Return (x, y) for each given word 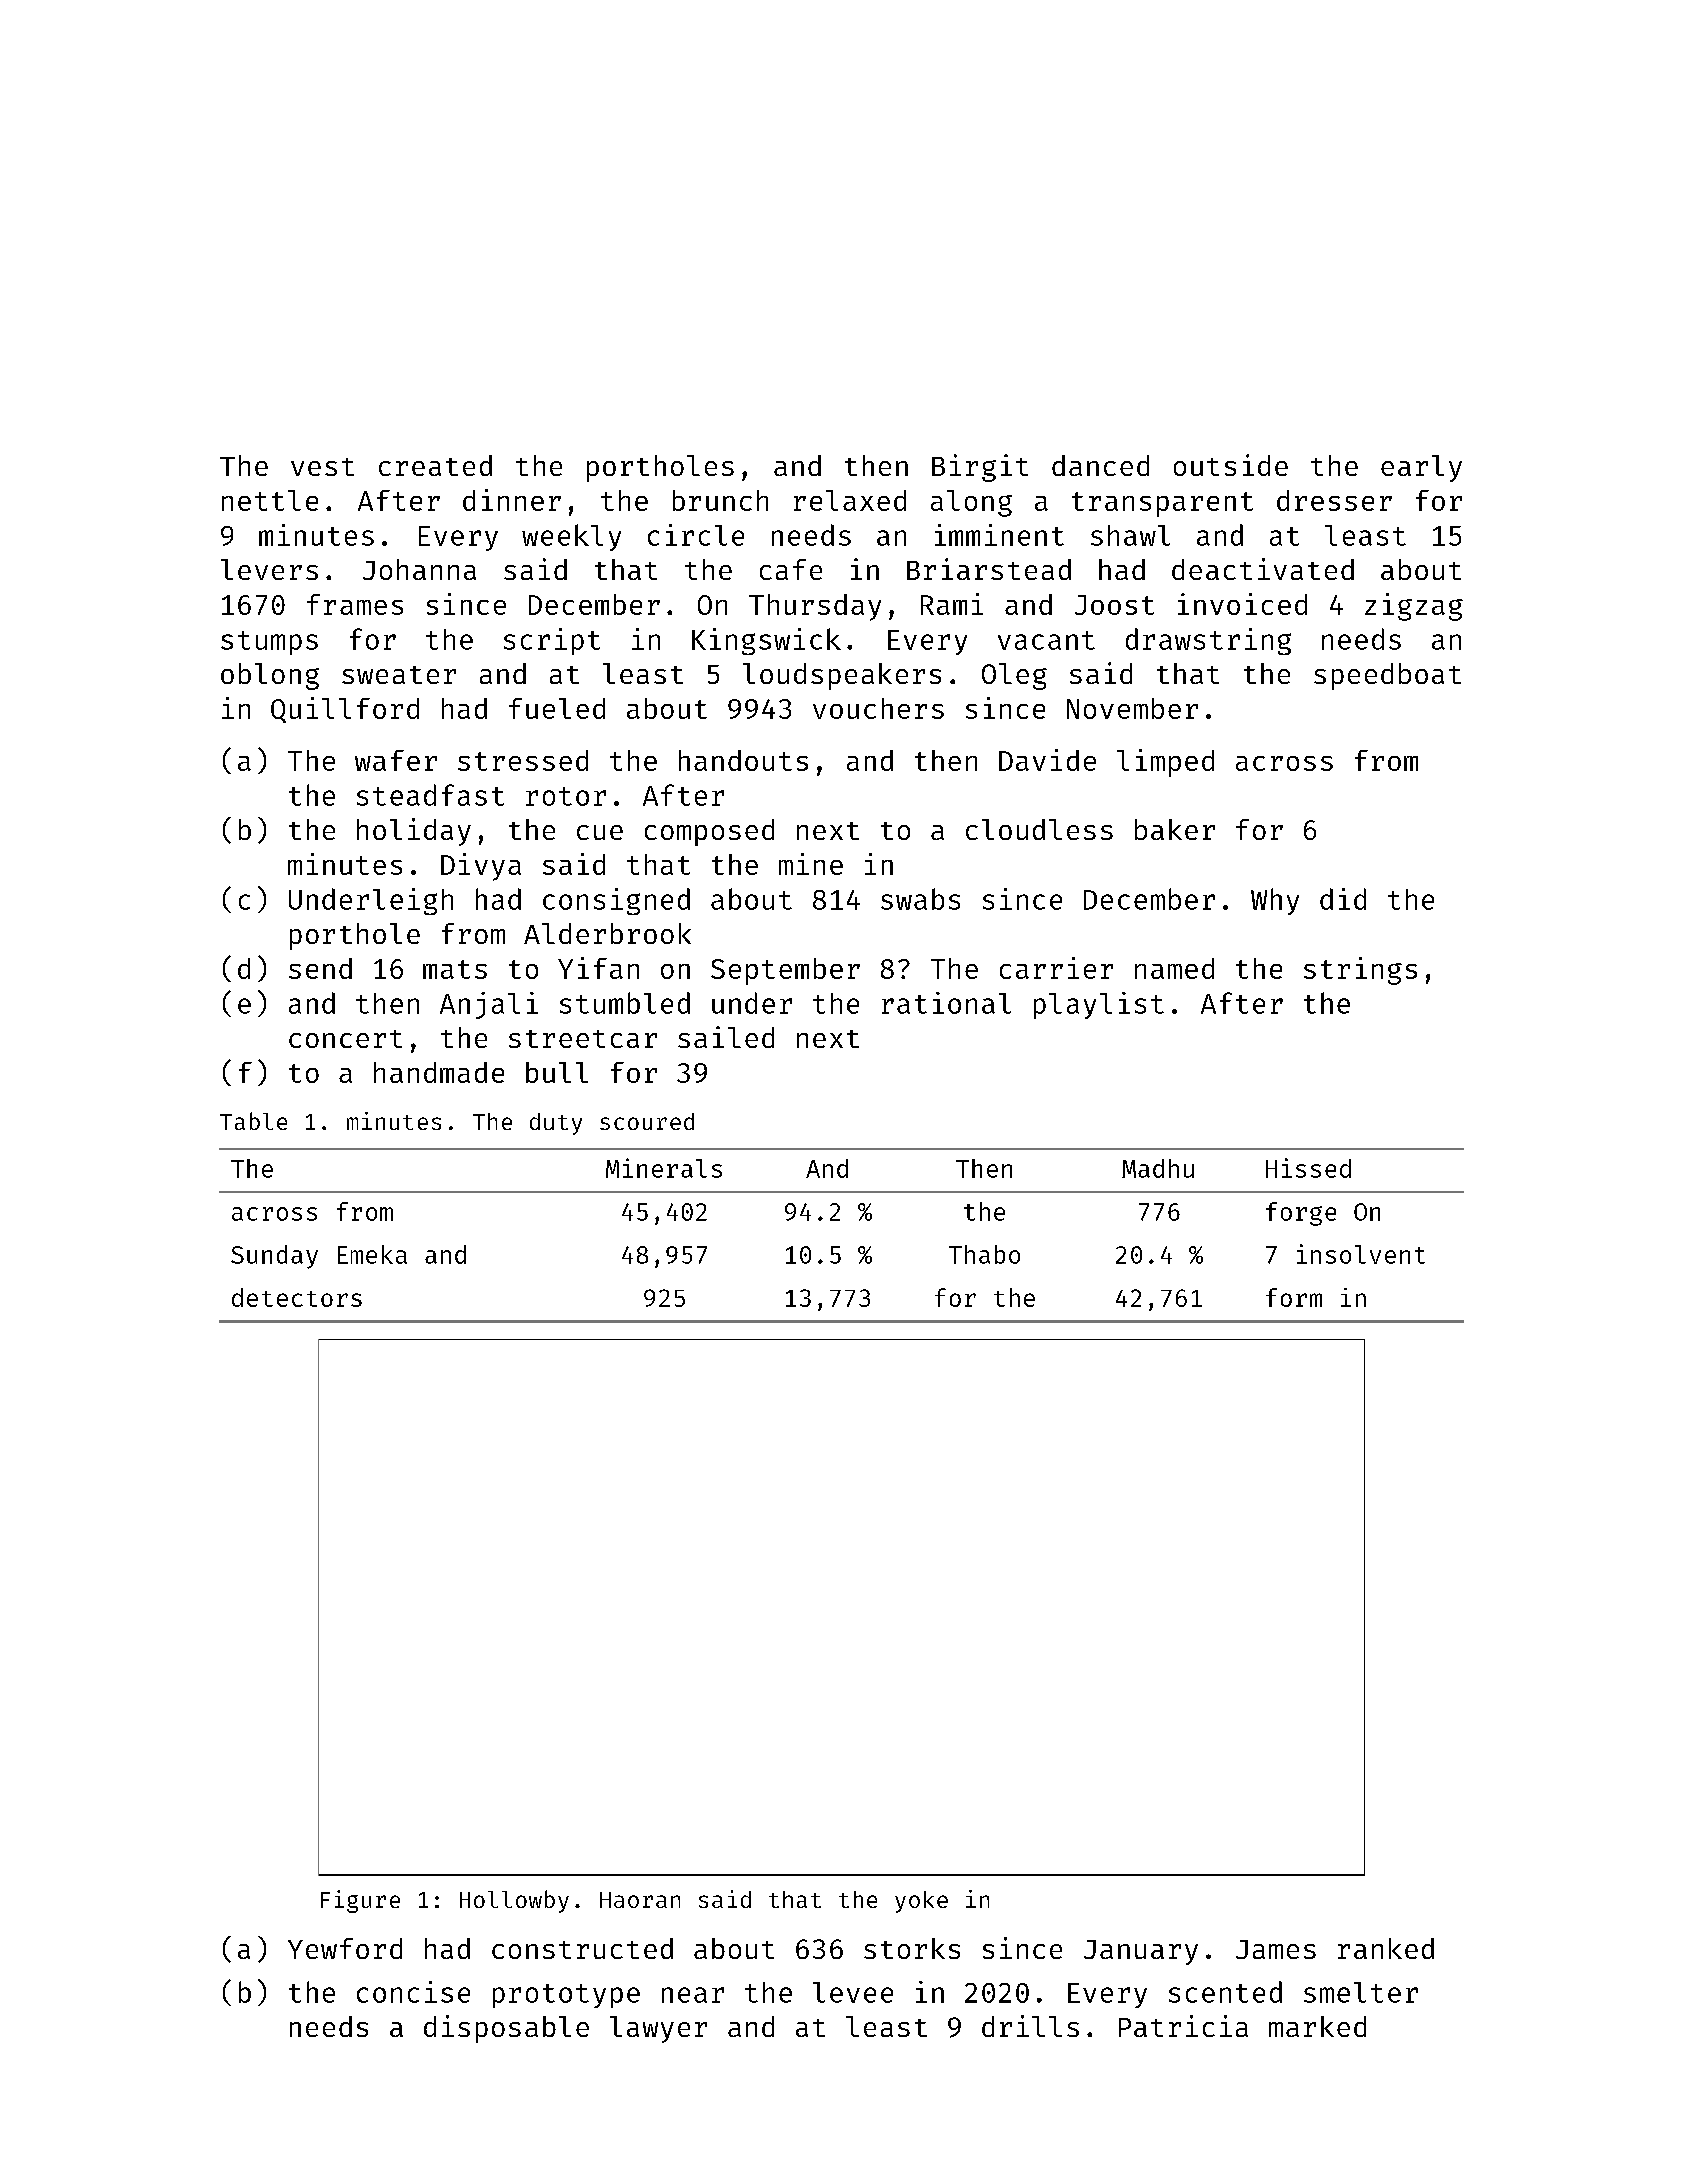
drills (1030, 2026)
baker (1175, 829)
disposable (506, 2029)
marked (1317, 2026)
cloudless (1039, 829)
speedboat (1387, 676)
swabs (920, 899)
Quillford (345, 710)
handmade (439, 1072)
